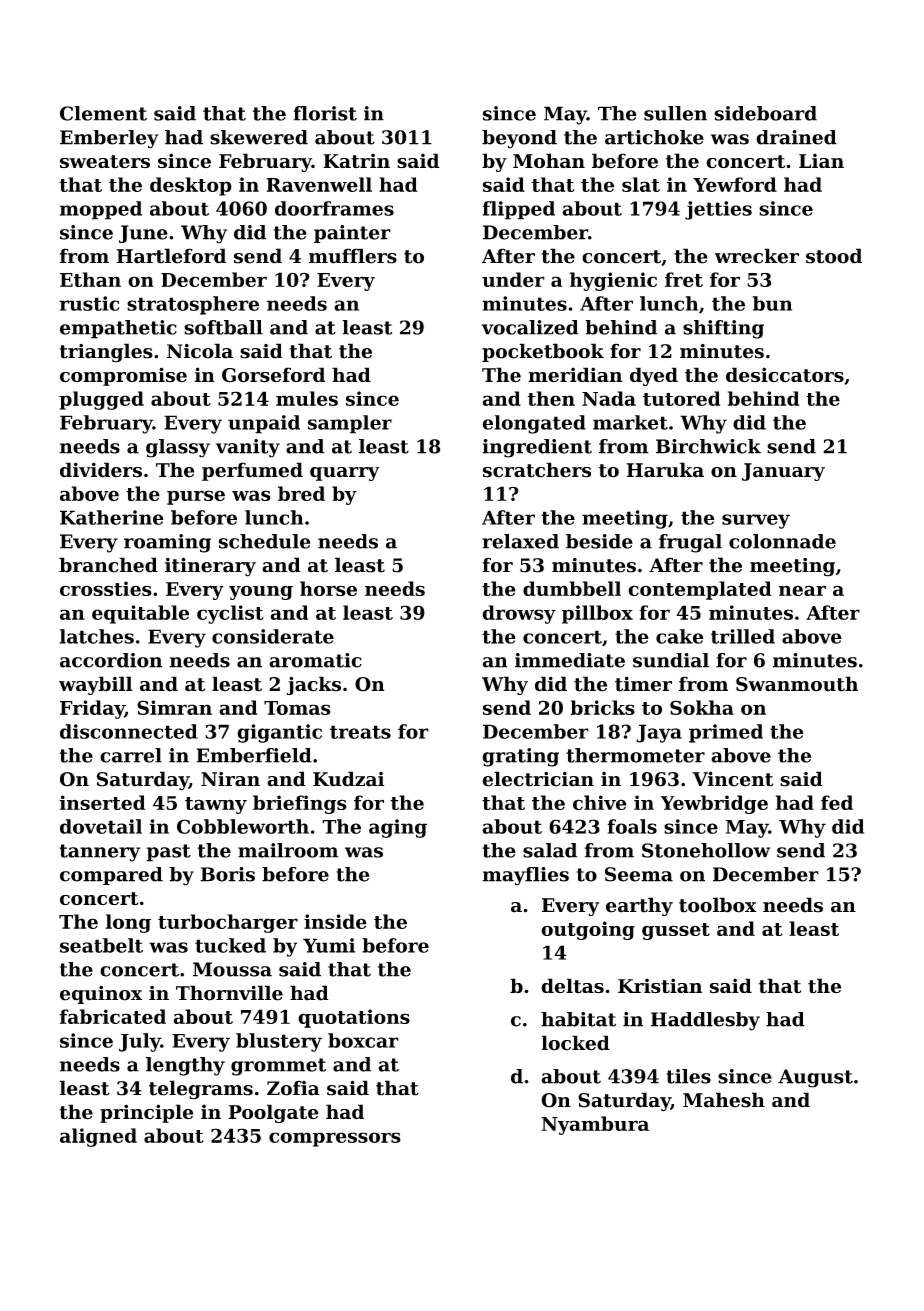 The image size is (924, 1311). I want to click on January, so click(783, 472).
